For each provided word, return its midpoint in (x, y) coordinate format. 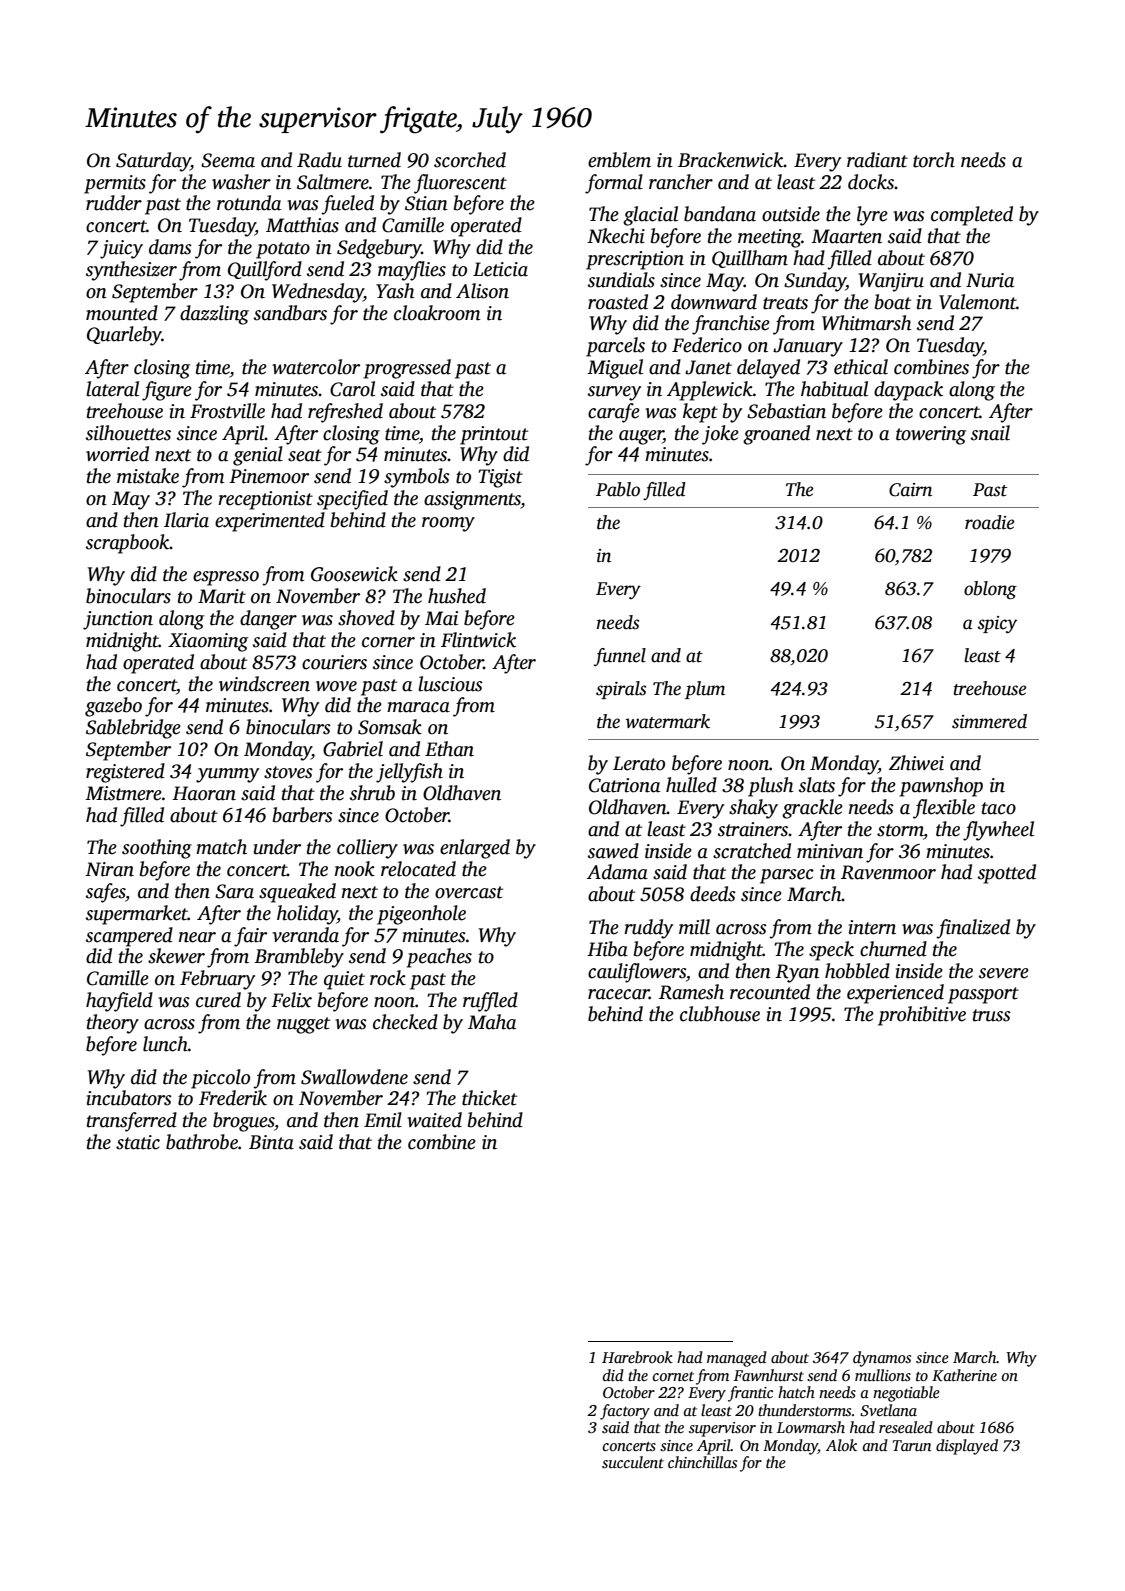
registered (125, 773)
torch (934, 160)
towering (931, 435)
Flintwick (478, 640)
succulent (633, 1462)
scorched (470, 160)
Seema (228, 160)
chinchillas (702, 1462)
